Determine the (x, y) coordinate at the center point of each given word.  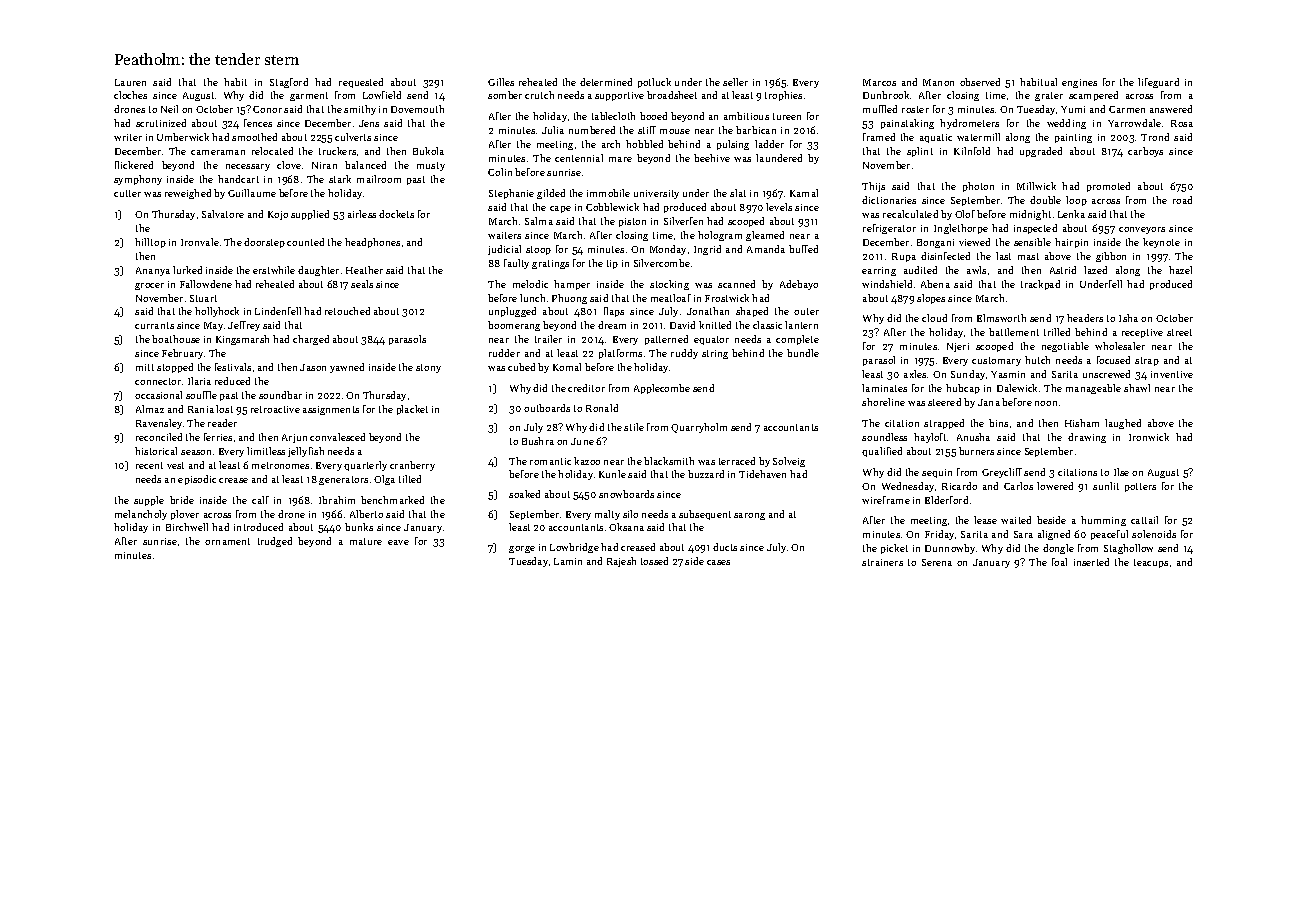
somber (505, 95)
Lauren (130, 82)
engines (1079, 83)
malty (607, 515)
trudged (275, 542)
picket (894, 549)
